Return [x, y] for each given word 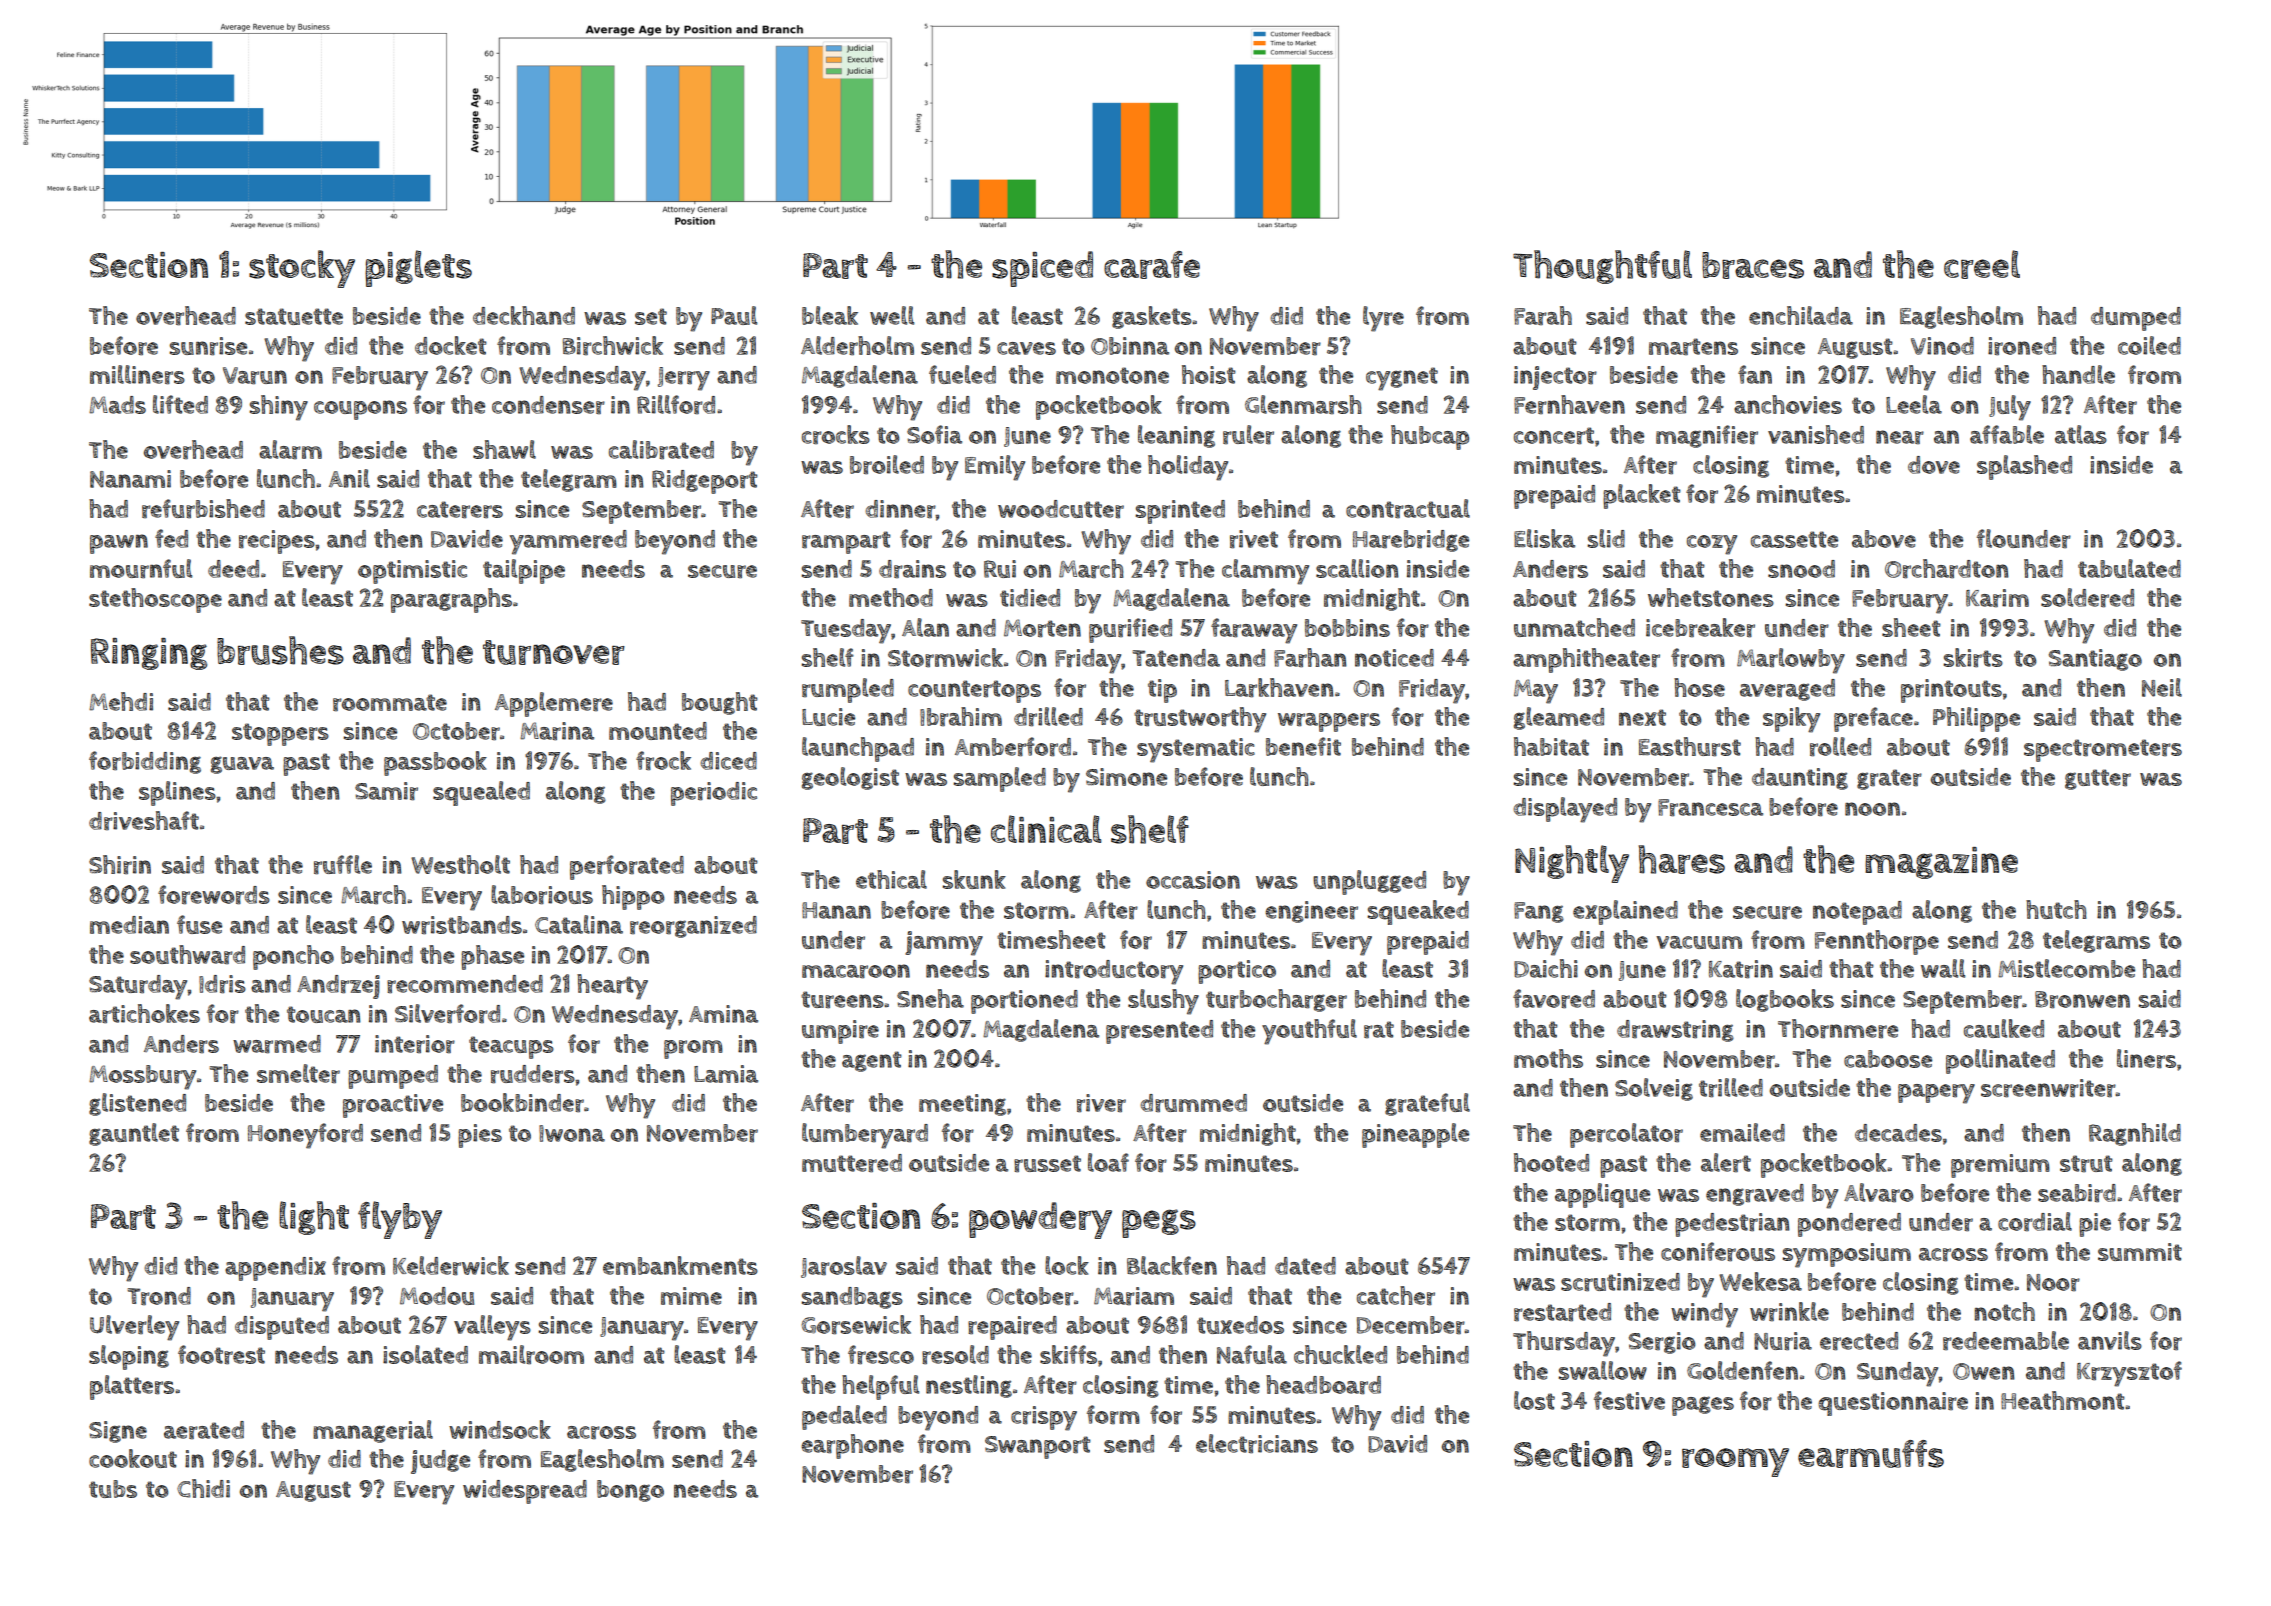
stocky [302, 269]
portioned [1024, 1002]
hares [1682, 859]
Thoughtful [1602, 267]
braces [1753, 265]
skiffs [1068, 1354]
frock [663, 761]
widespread [525, 1492]
